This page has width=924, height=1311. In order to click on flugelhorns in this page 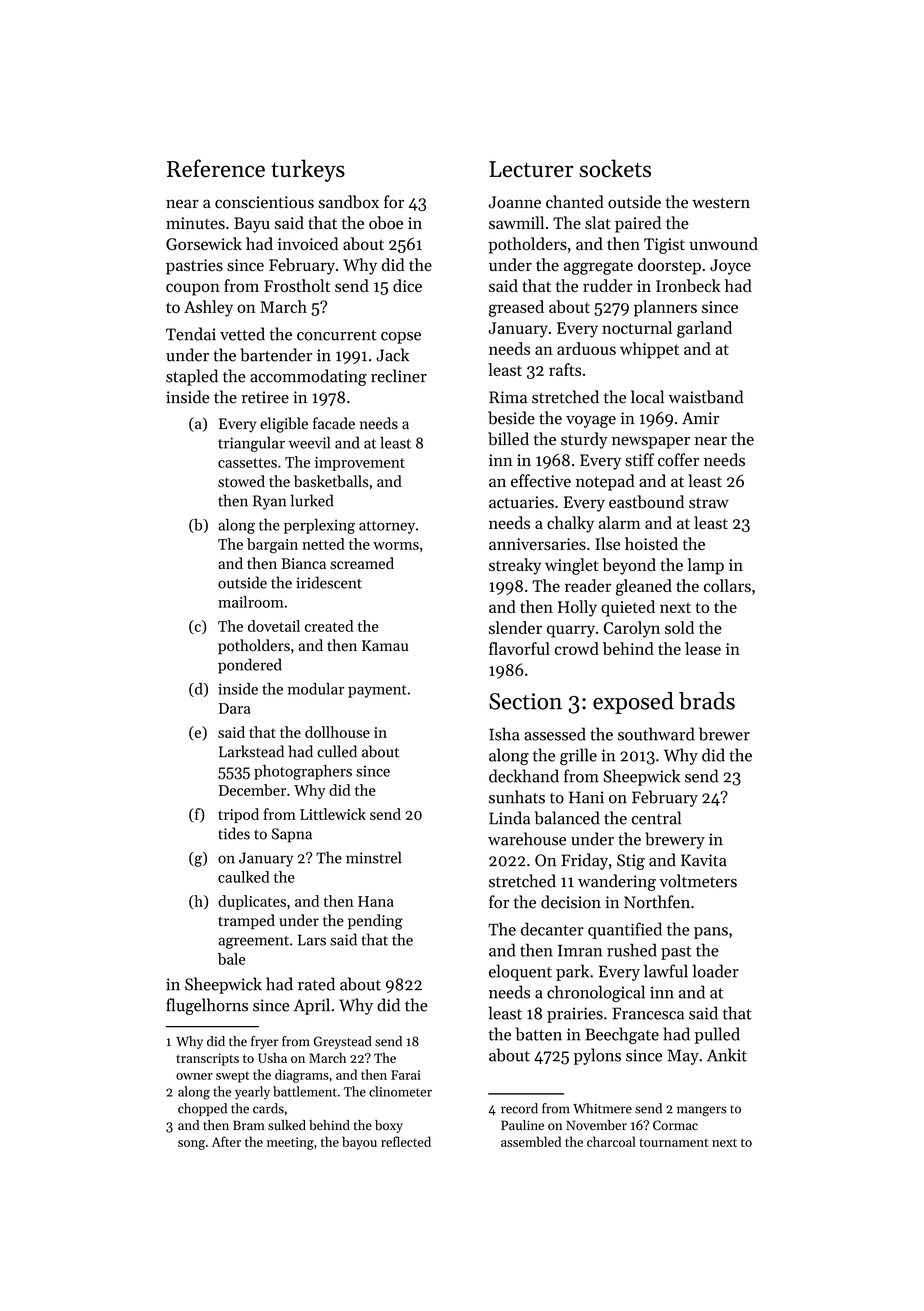, I will do `click(207, 1006)`.
